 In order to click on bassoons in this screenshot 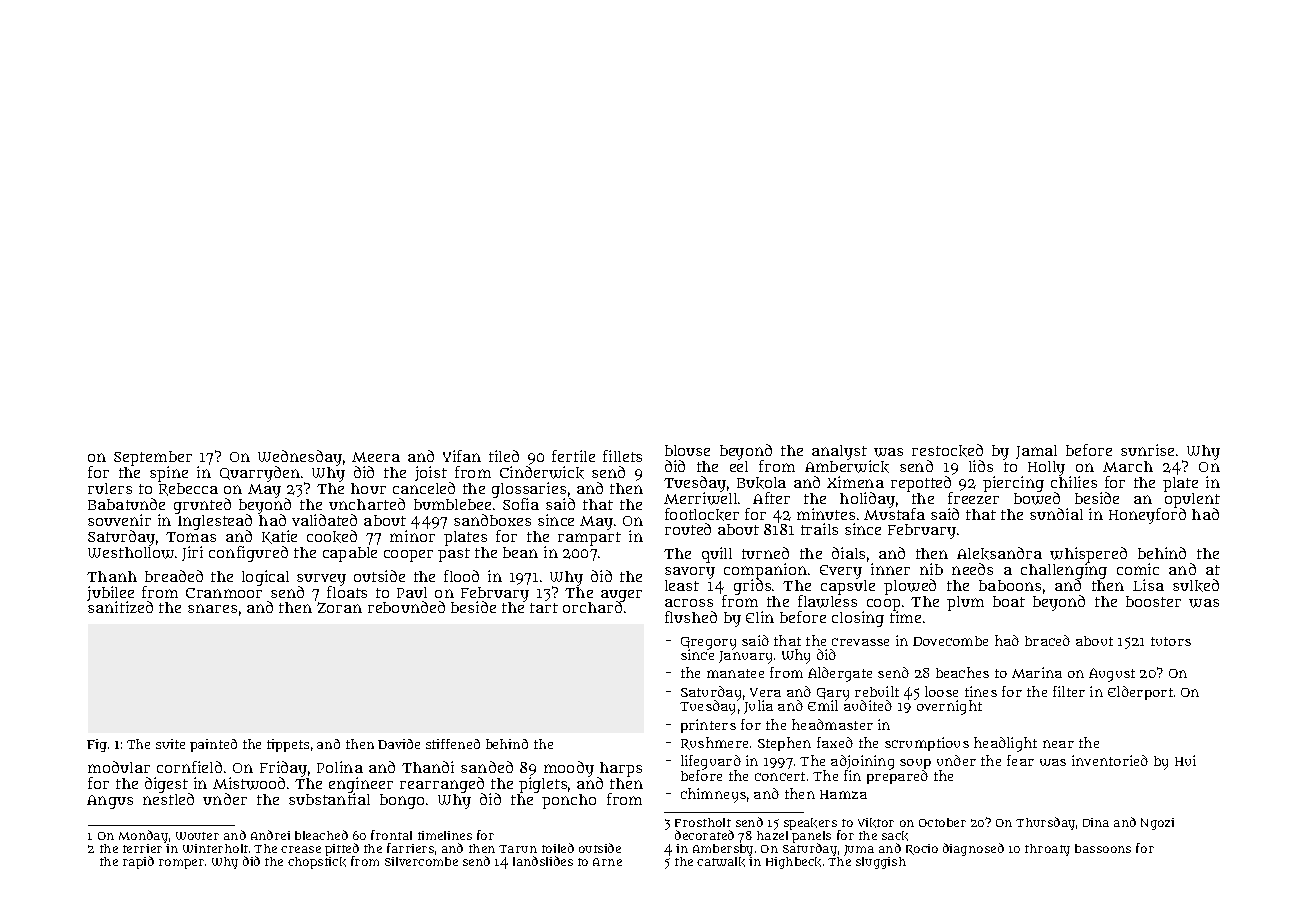, I will do `click(1103, 848)`.
